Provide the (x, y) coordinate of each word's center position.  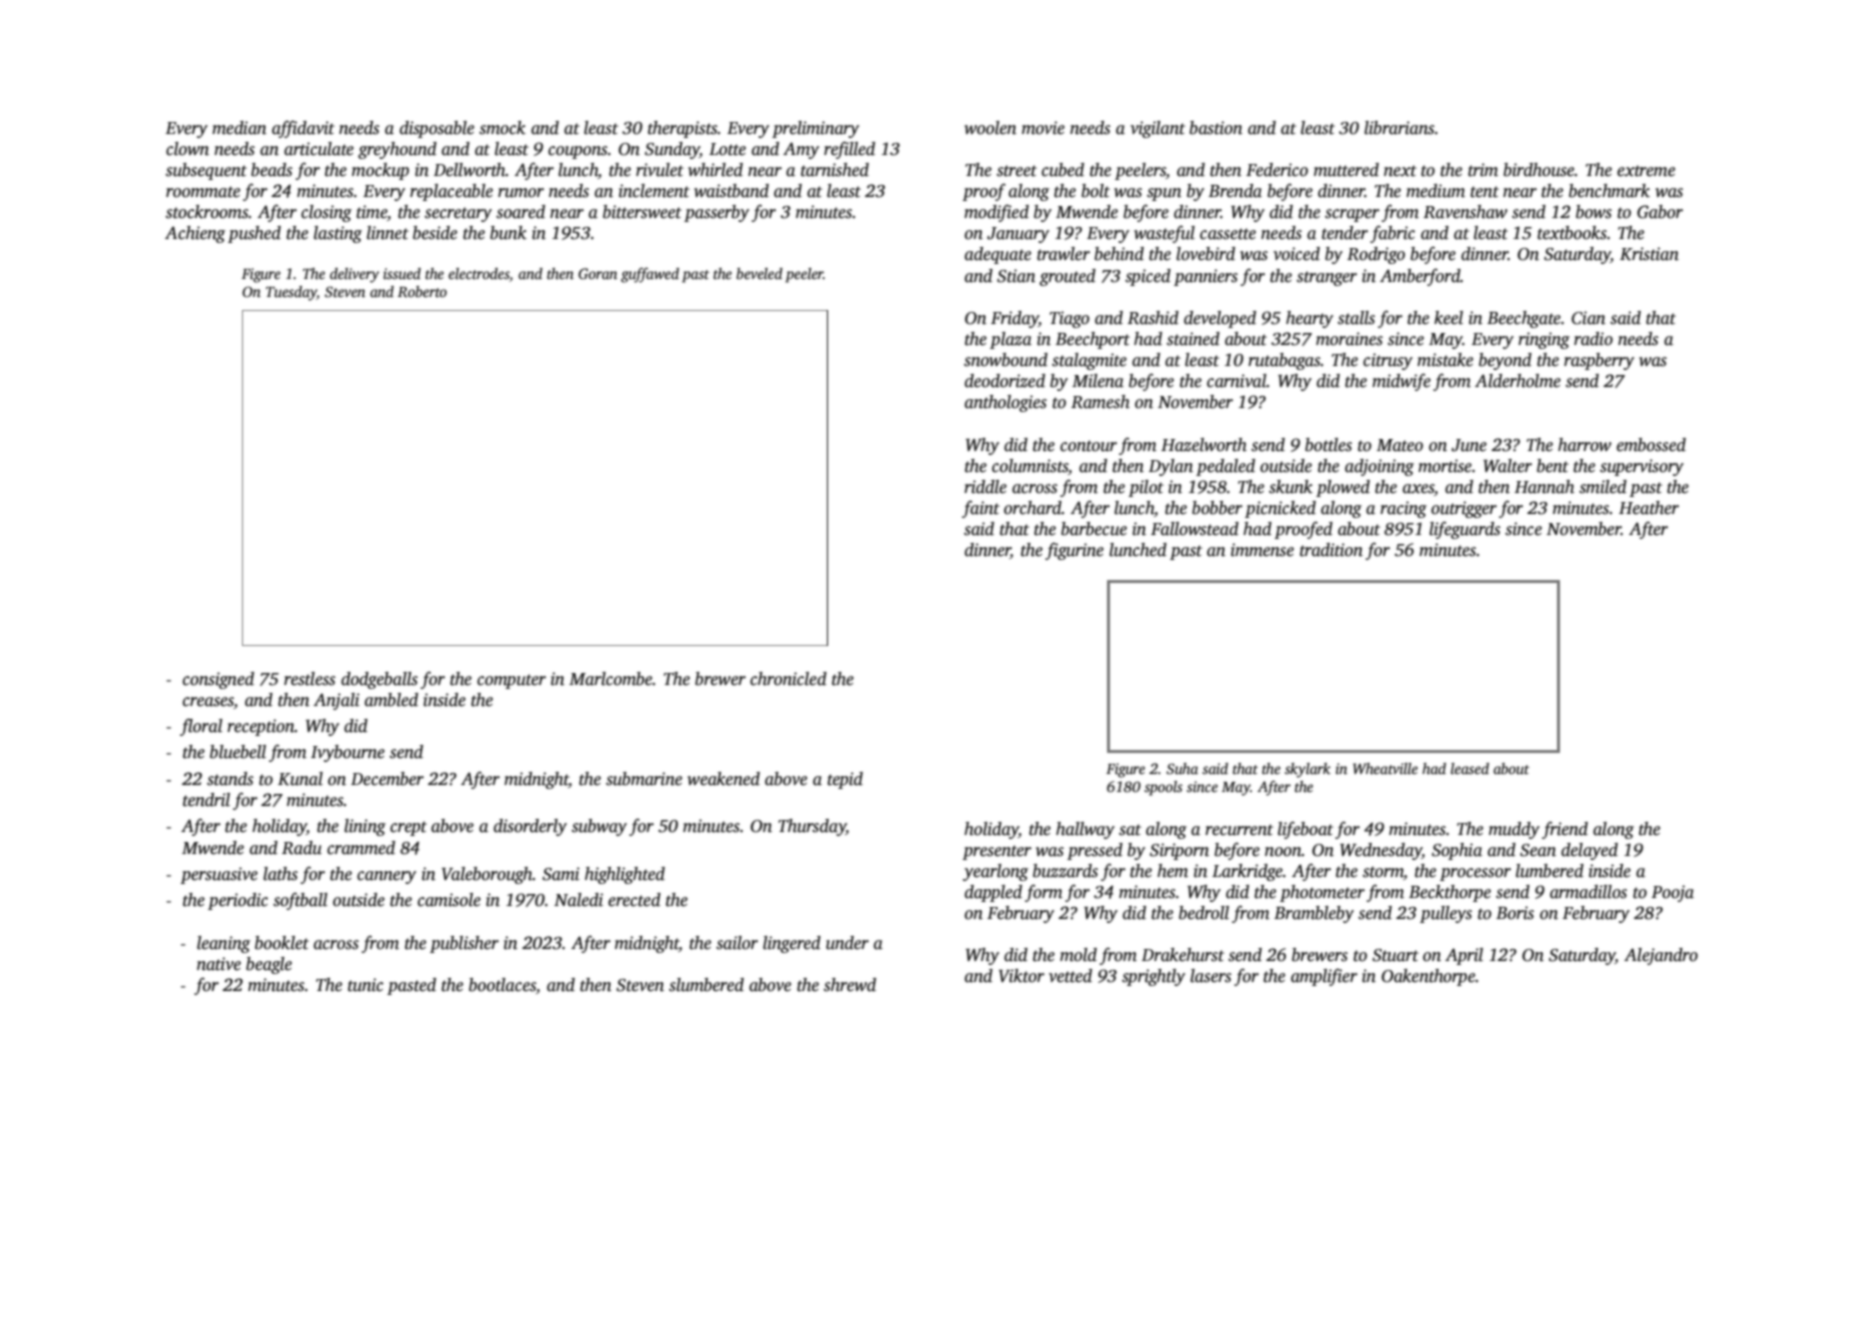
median (239, 128)
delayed (1589, 851)
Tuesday (291, 293)
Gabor (1660, 212)
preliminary (815, 129)
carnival (1237, 381)
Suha (1182, 768)
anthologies (1006, 403)
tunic (365, 985)
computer (511, 681)
